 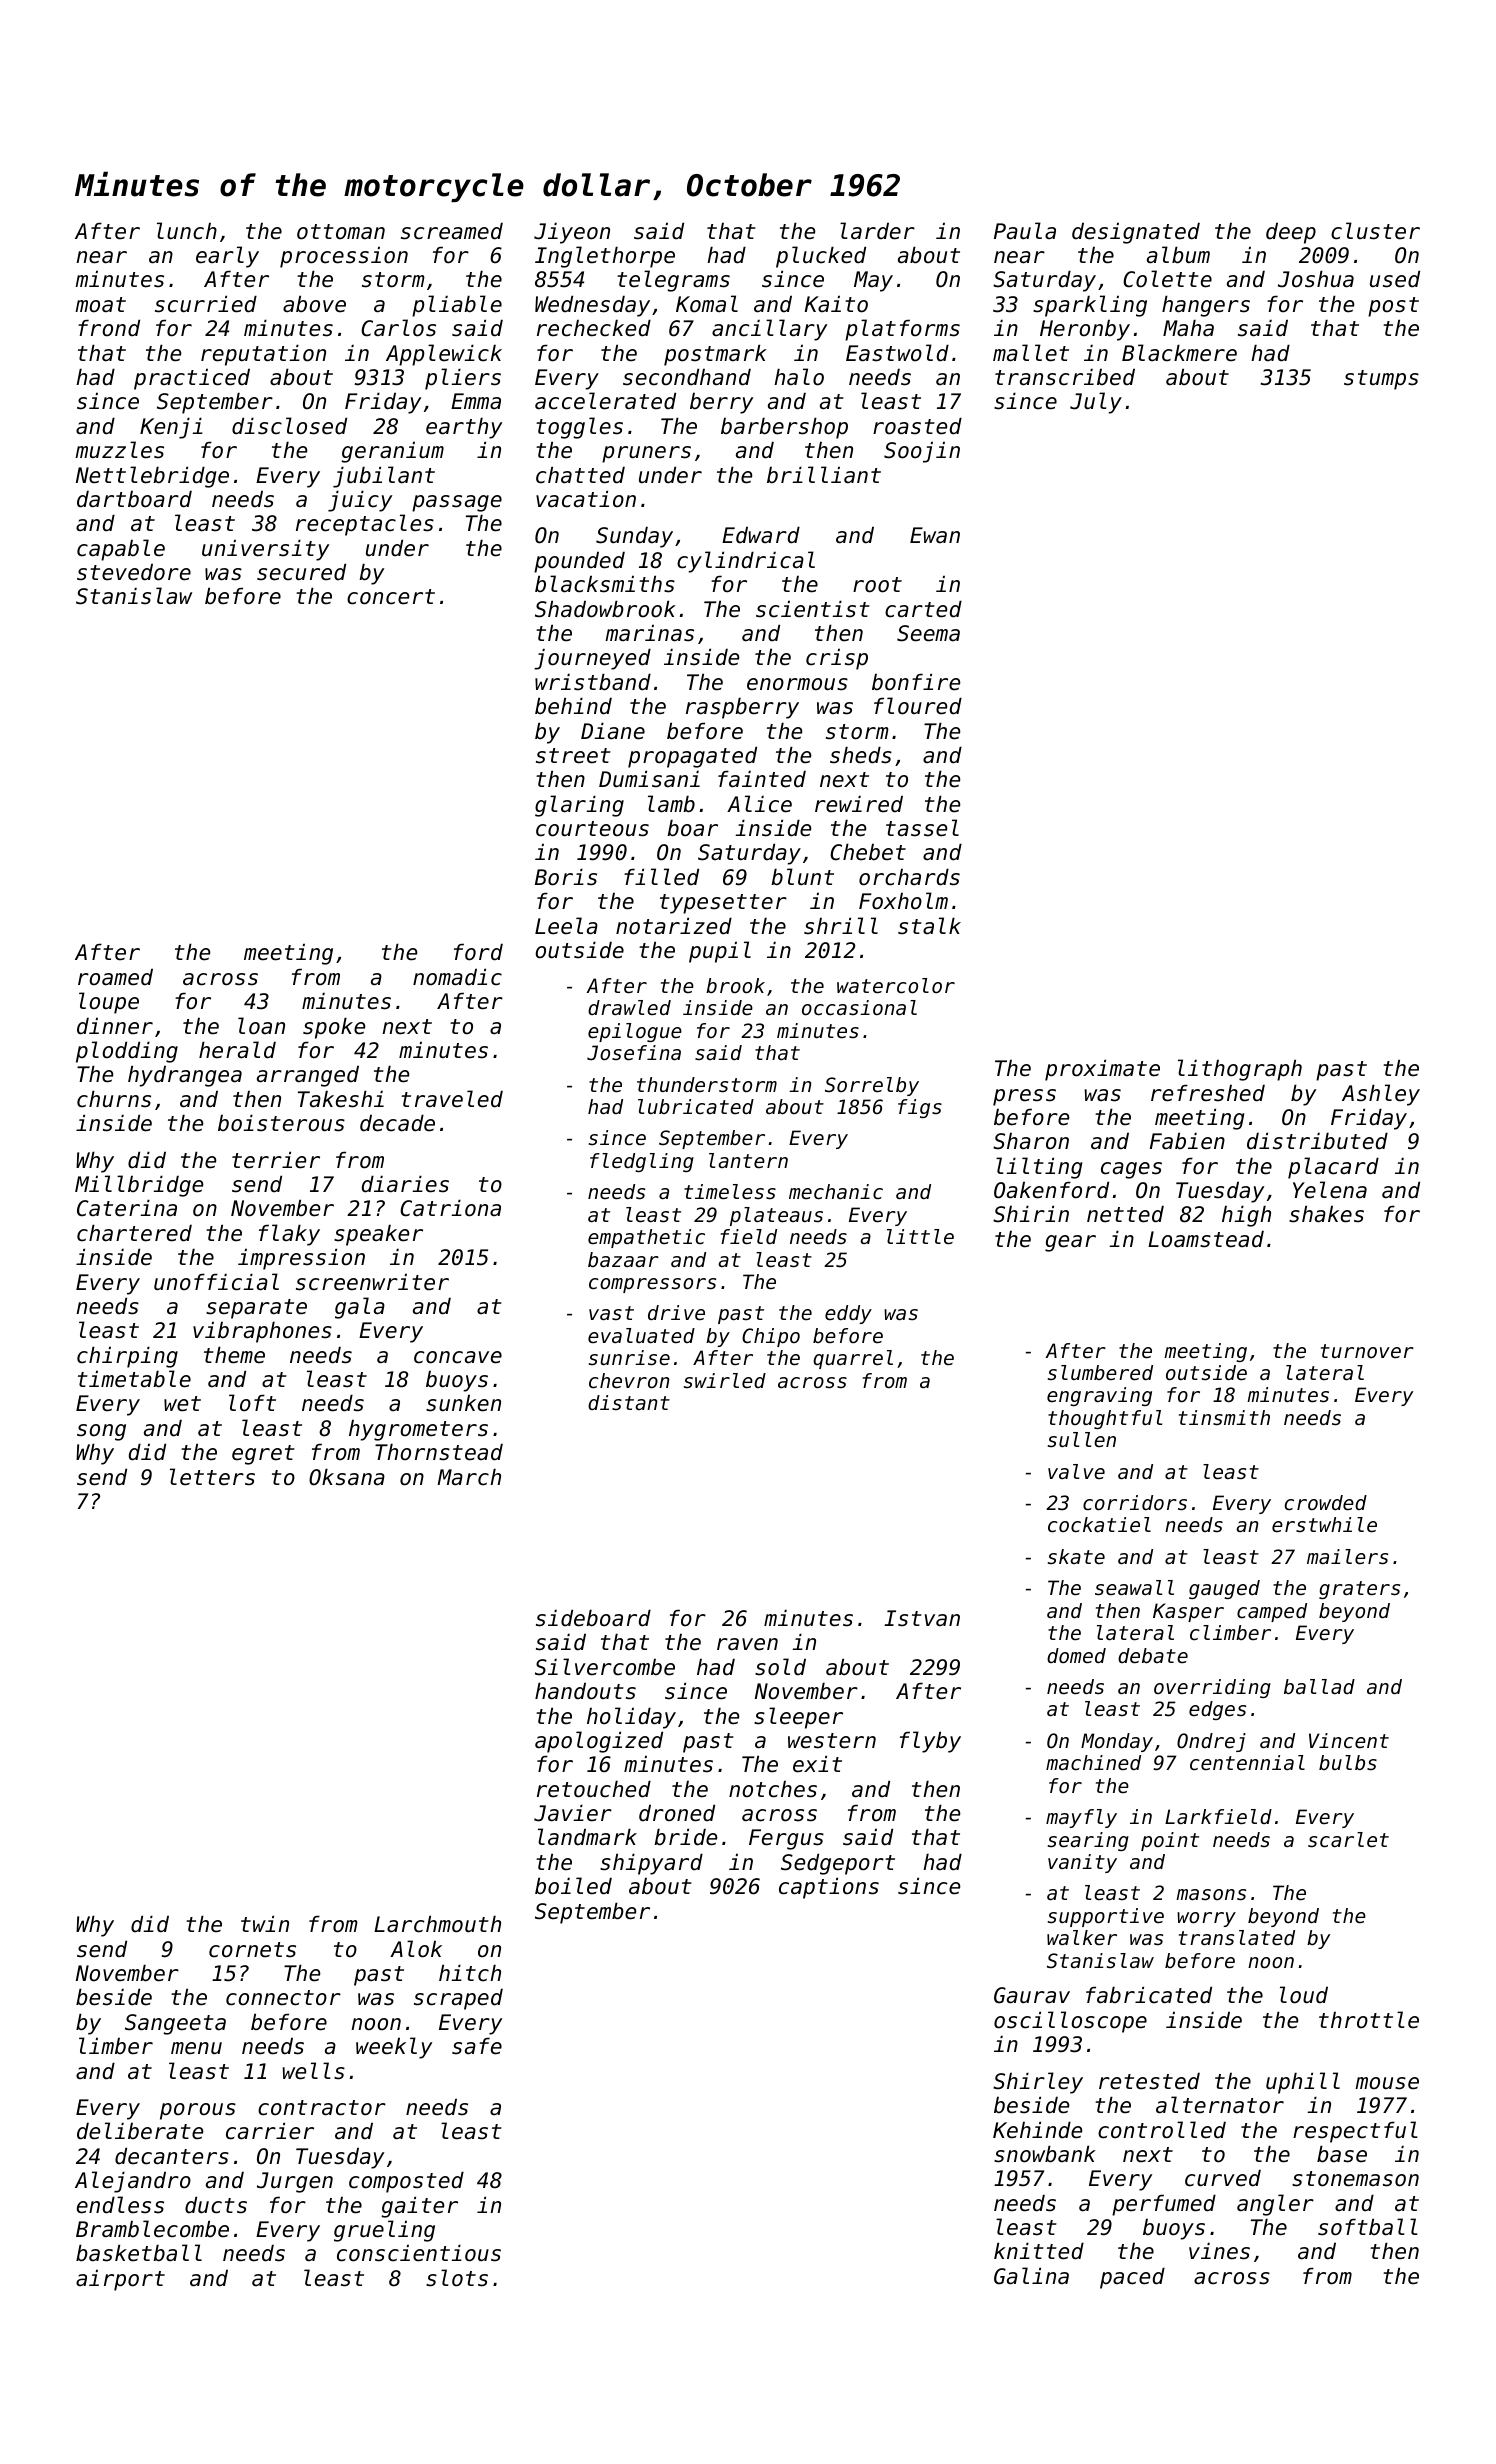 What do you see at coordinates (1367, 2227) in the screenshot?
I see `softball` at bounding box center [1367, 2227].
